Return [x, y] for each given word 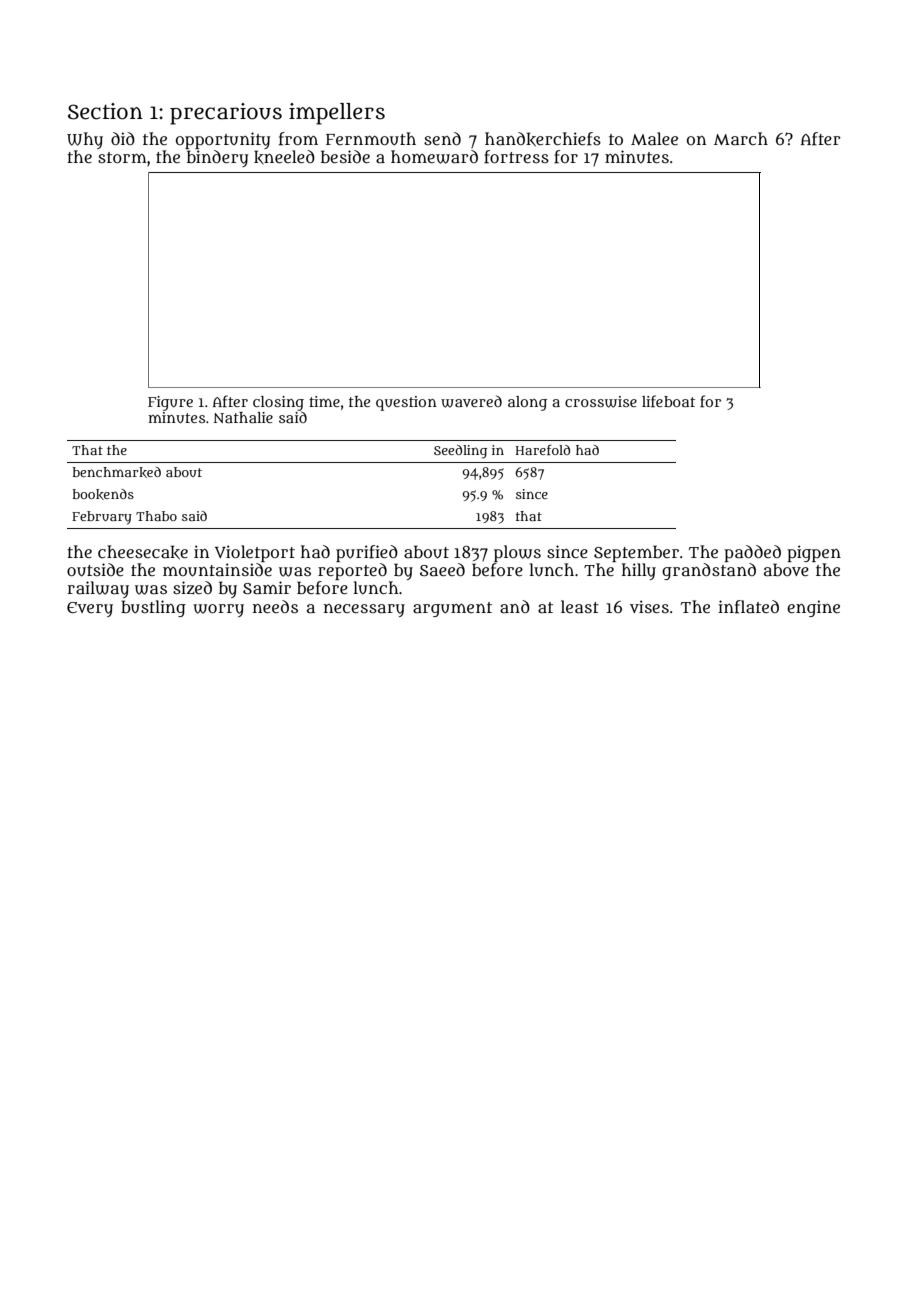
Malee [654, 138]
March [741, 138]
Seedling [460, 452]
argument [452, 609]
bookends [103, 494]
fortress [516, 157]
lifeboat [668, 401]
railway [98, 589]
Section [105, 111]
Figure [170, 403]
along [527, 403]
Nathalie [243, 417]
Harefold [542, 449]
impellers [337, 114]
